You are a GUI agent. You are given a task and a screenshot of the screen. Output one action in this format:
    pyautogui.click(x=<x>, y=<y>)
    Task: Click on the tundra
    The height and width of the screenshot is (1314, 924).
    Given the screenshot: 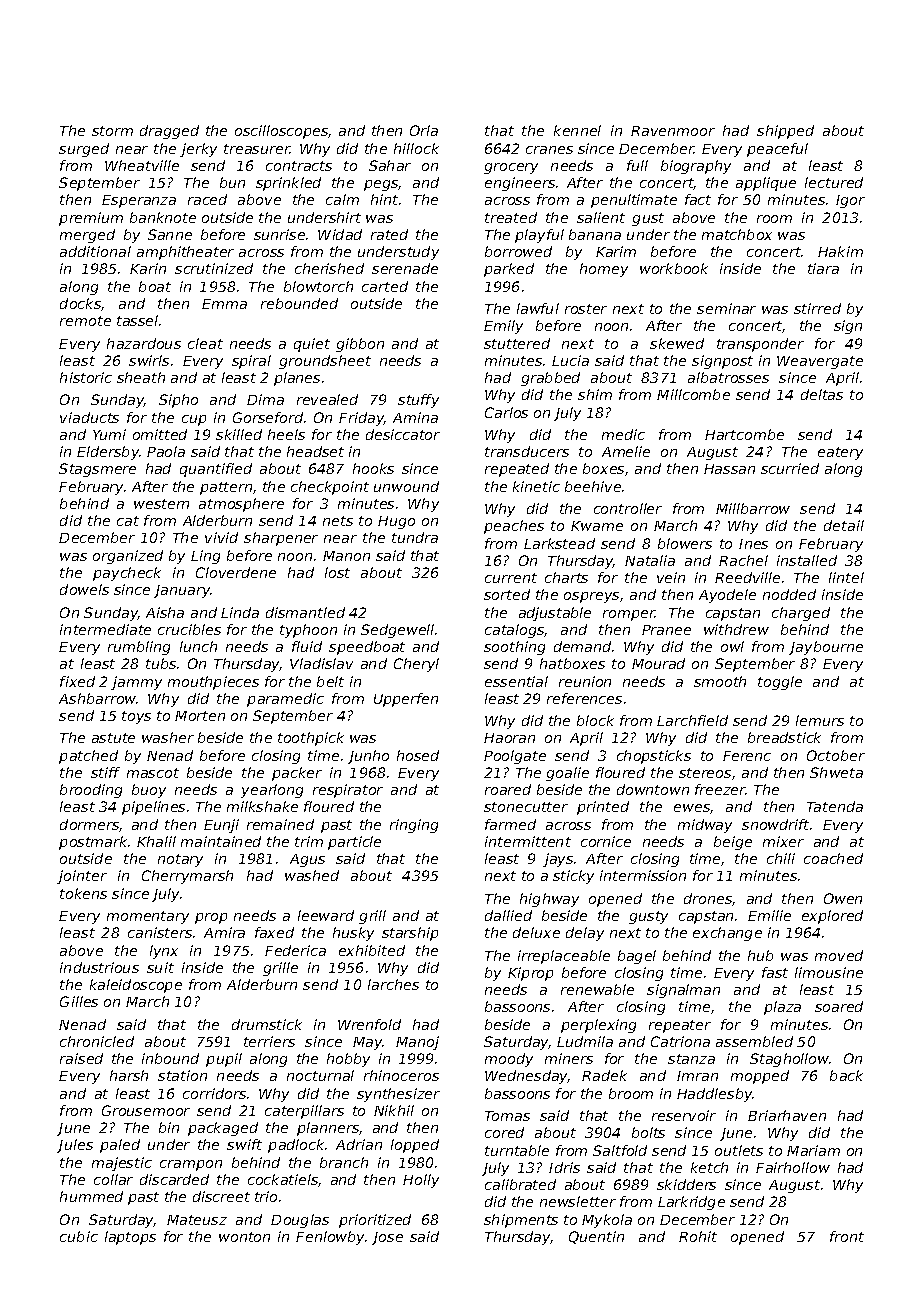 What is the action you would take?
    pyautogui.click(x=415, y=537)
